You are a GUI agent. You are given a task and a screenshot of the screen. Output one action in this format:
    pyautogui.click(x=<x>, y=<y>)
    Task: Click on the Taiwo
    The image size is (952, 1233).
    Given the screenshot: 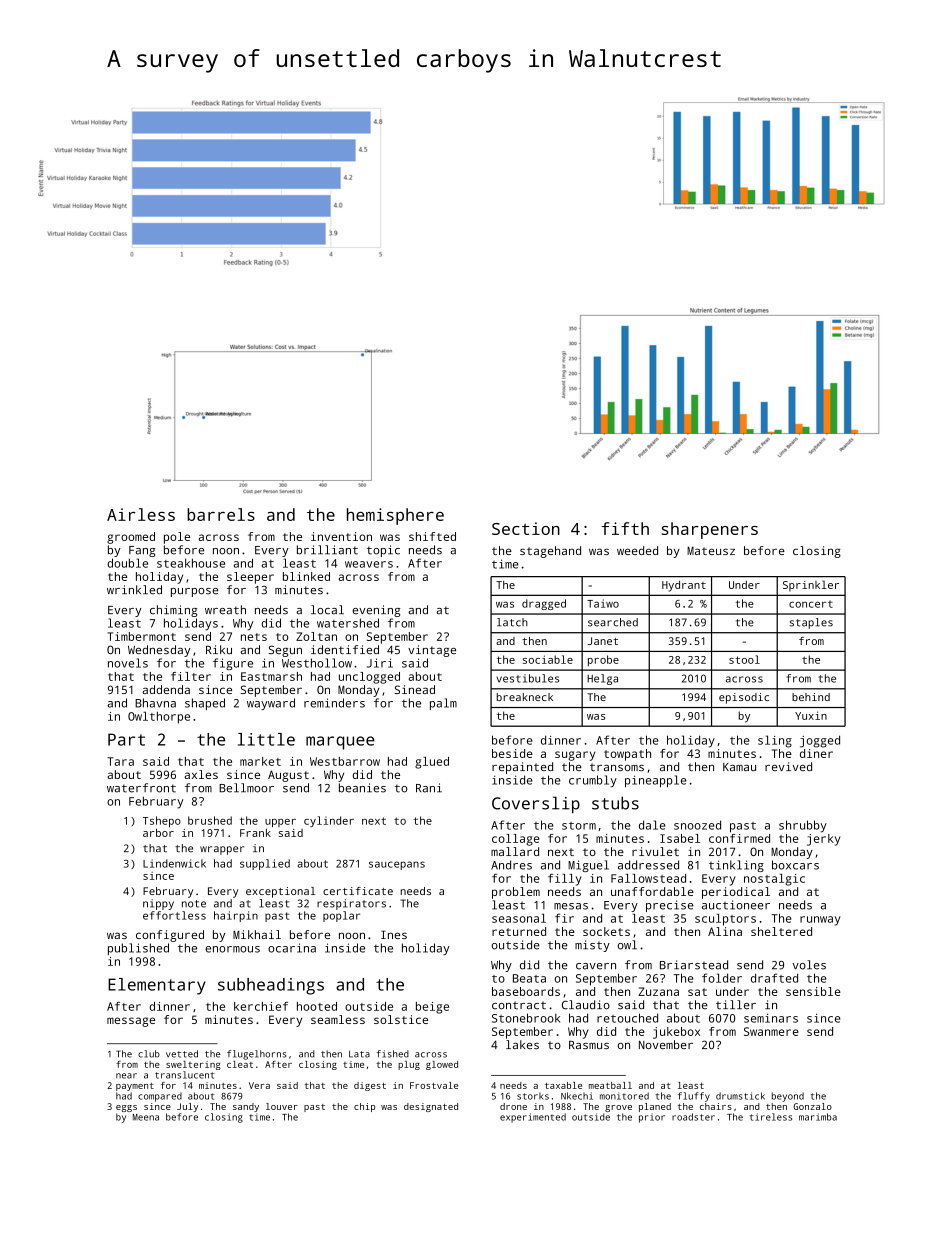 What is the action you would take?
    pyautogui.click(x=603, y=603)
